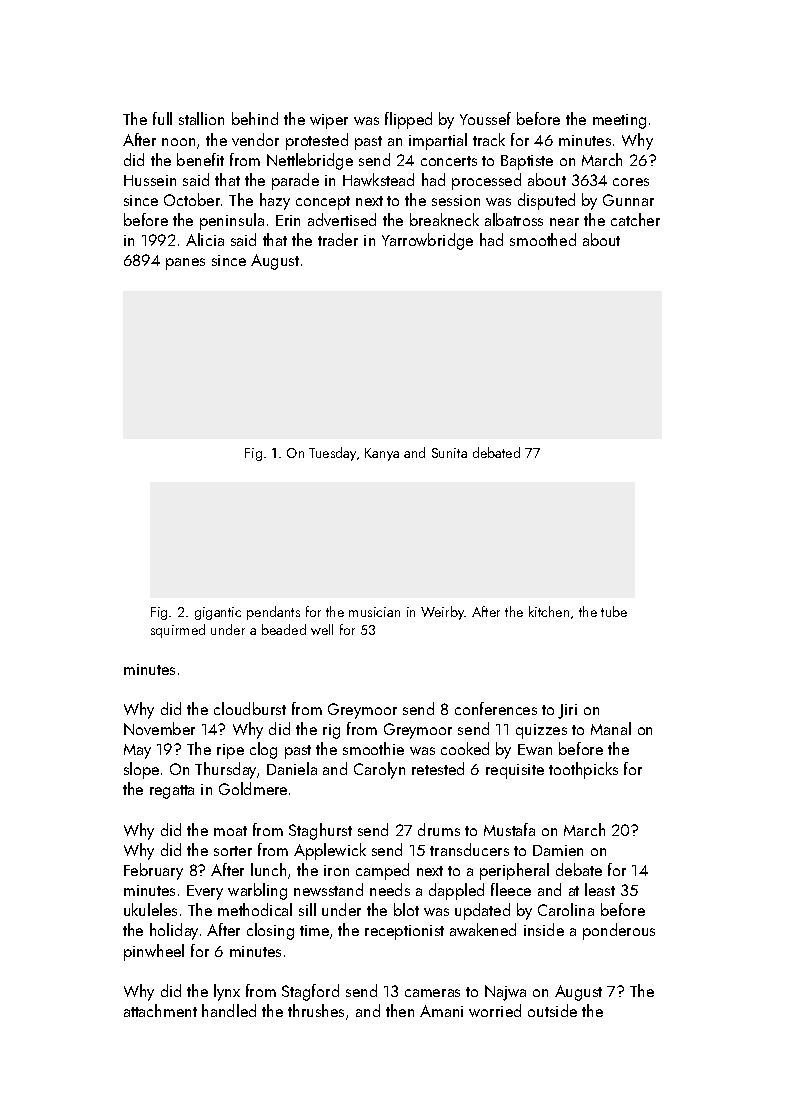  Describe the element at coordinates (250, 708) in the screenshot. I see `cloudburst` at that location.
